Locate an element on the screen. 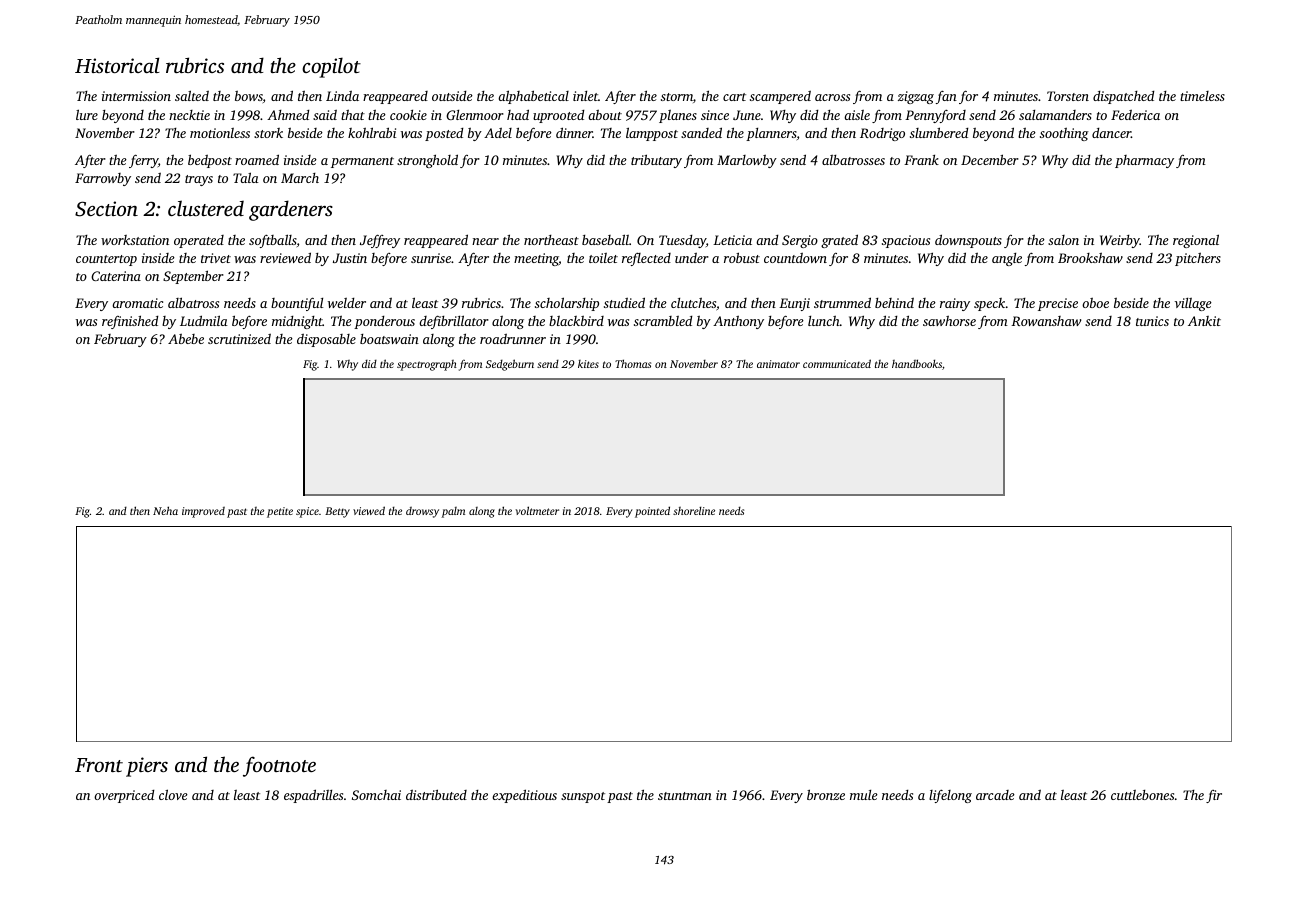 This screenshot has width=1308, height=924. animator is located at coordinates (778, 364).
